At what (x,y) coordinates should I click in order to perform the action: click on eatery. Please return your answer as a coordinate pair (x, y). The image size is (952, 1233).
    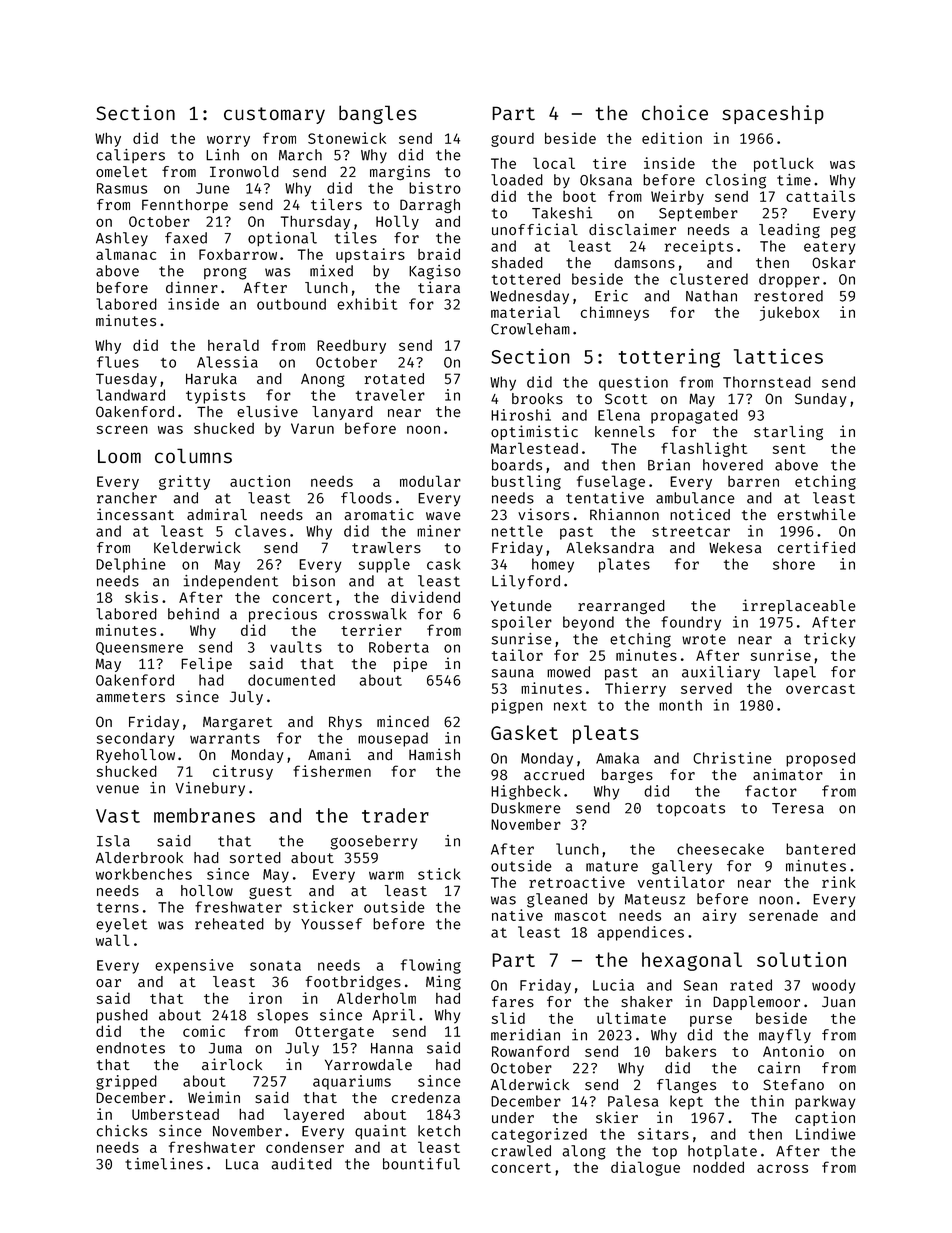
    Looking at the image, I should click on (830, 248).
